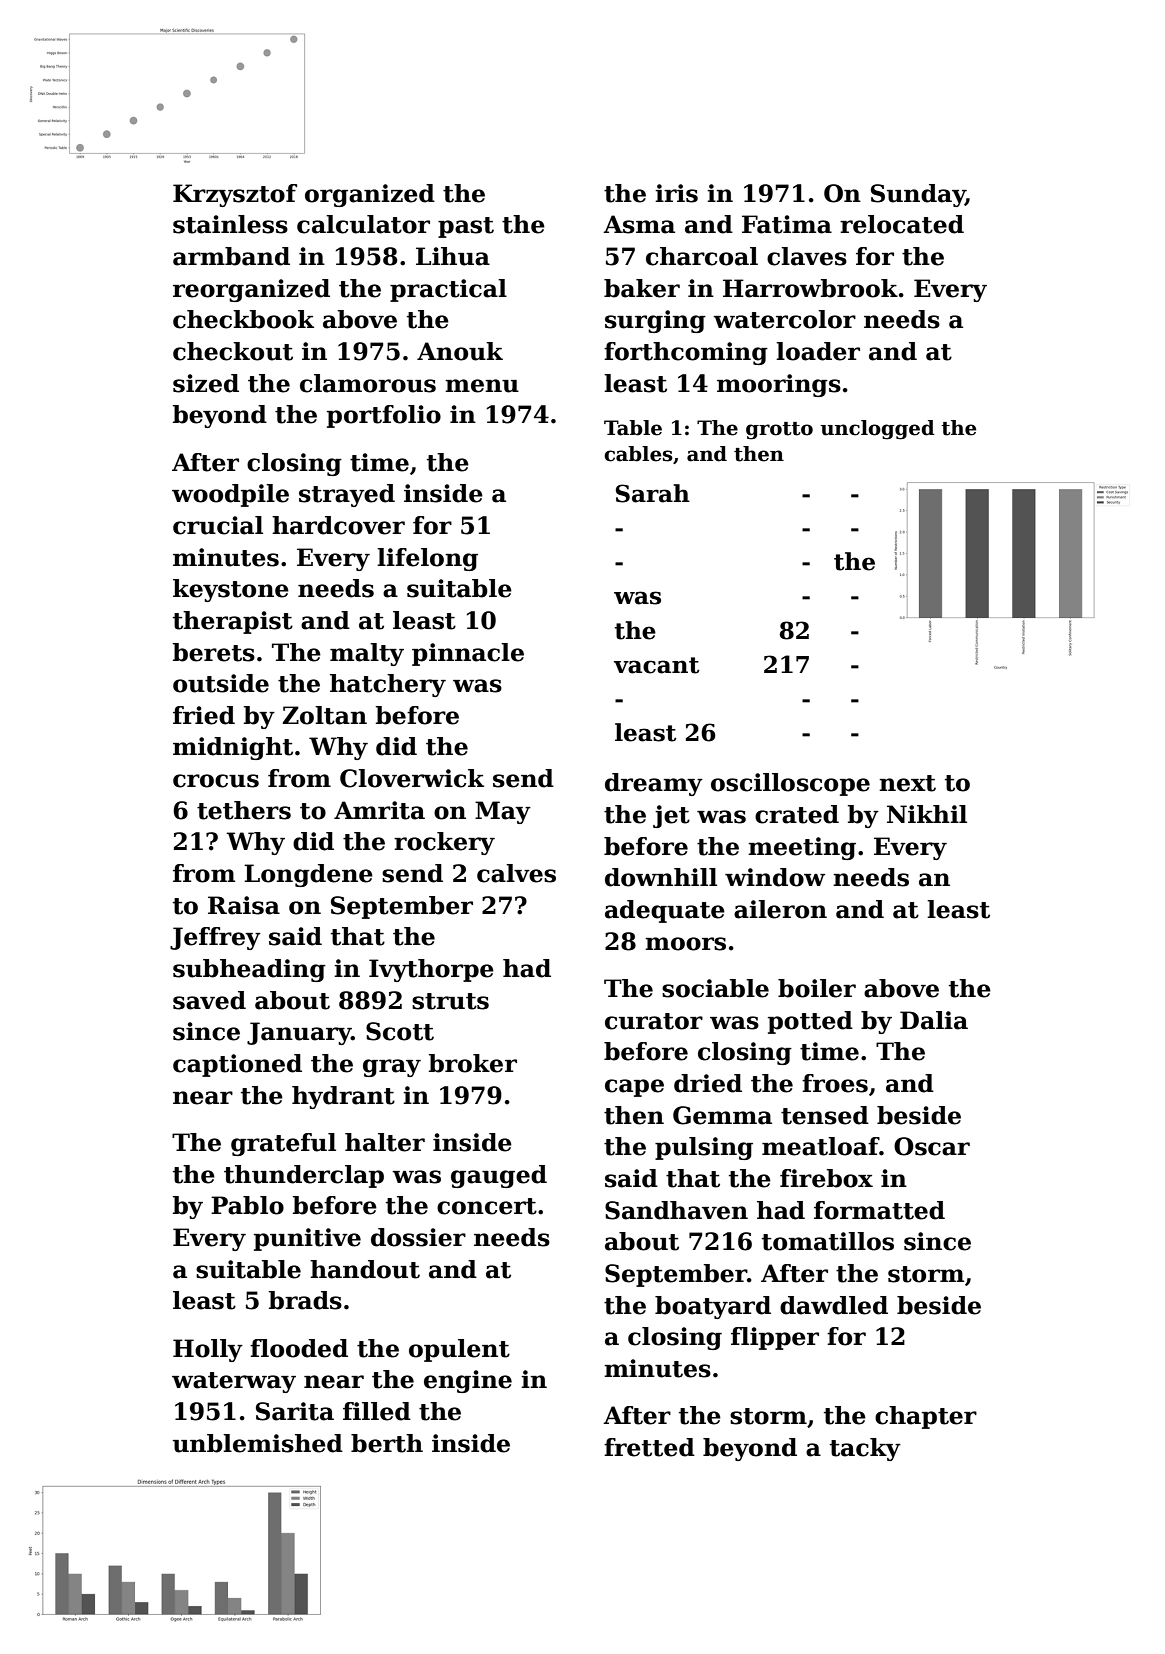 The width and height of the document is (1165, 1654). I want to click on Krzysztof, so click(235, 195).
